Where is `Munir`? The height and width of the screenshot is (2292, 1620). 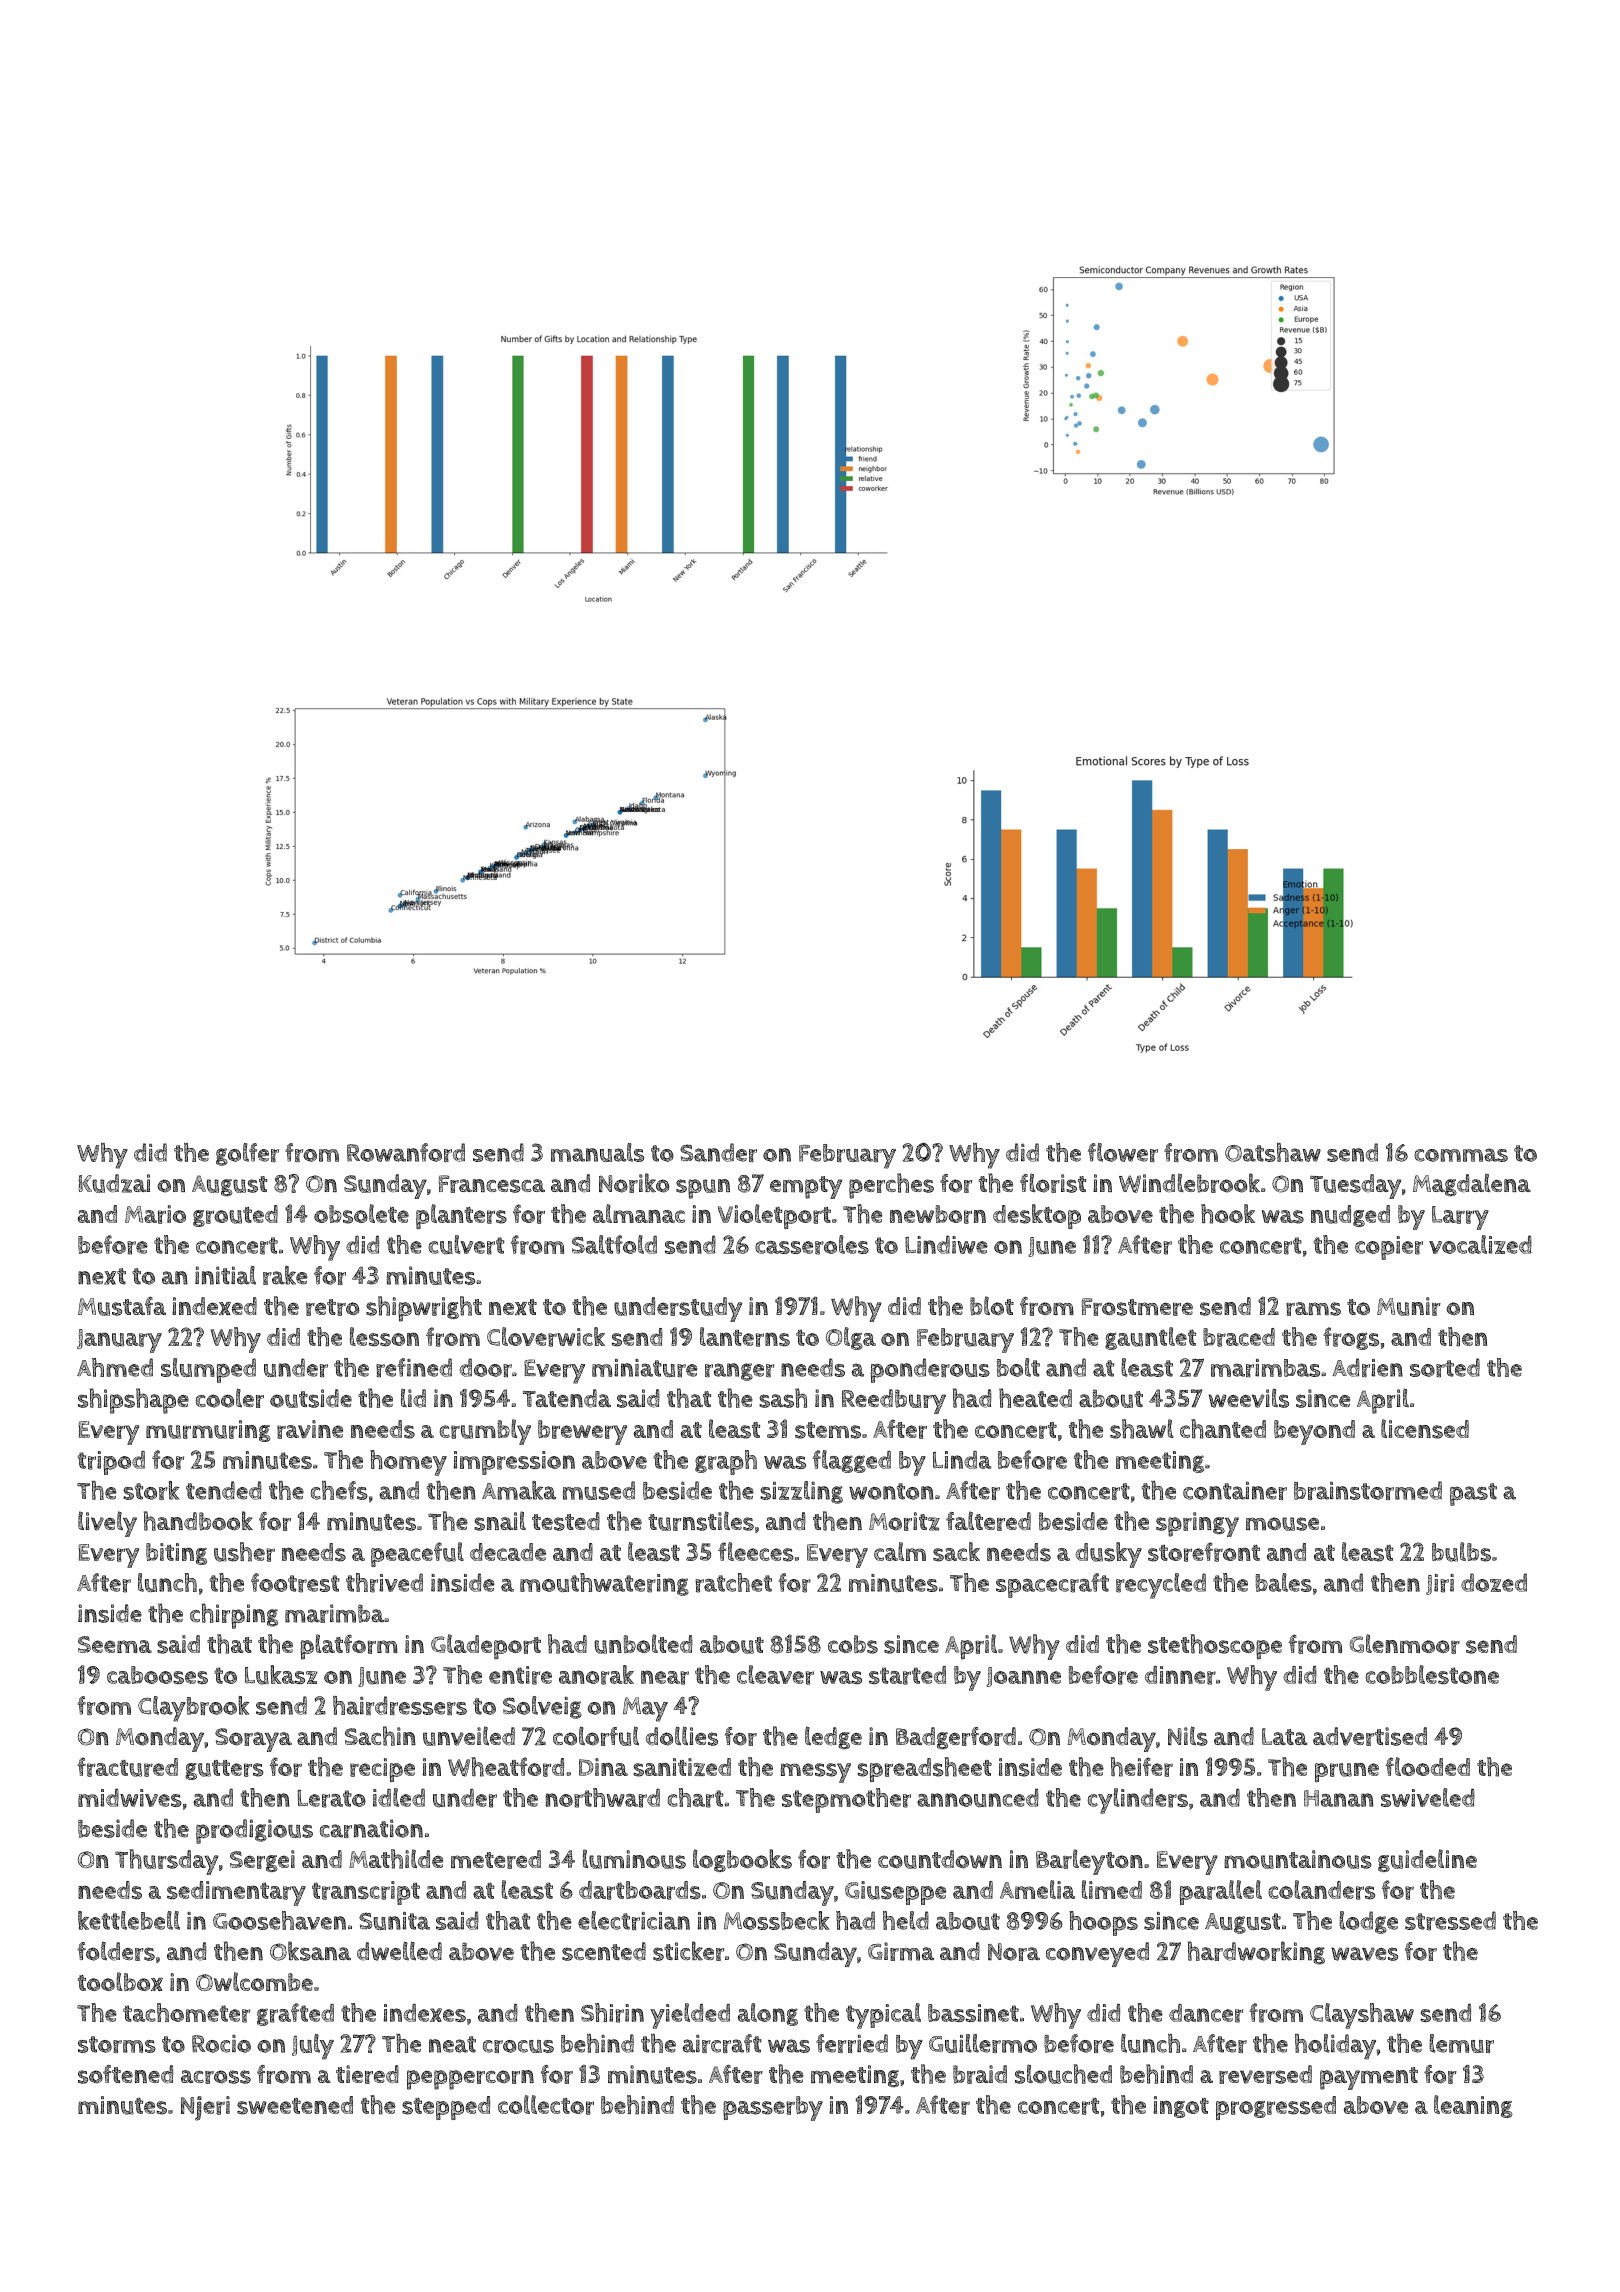 Munir is located at coordinates (1409, 1306).
